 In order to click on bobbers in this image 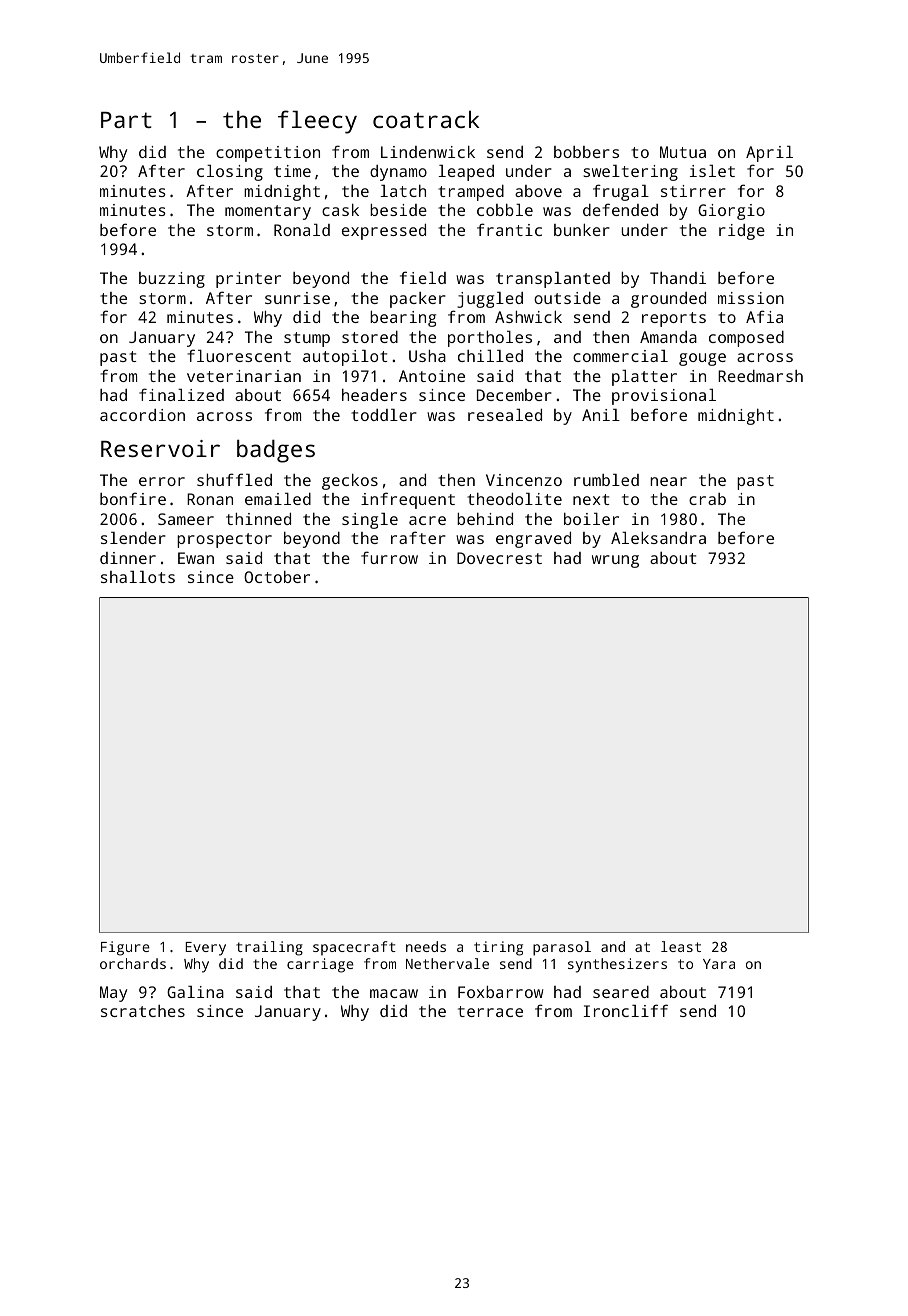, I will do `click(586, 152)`.
